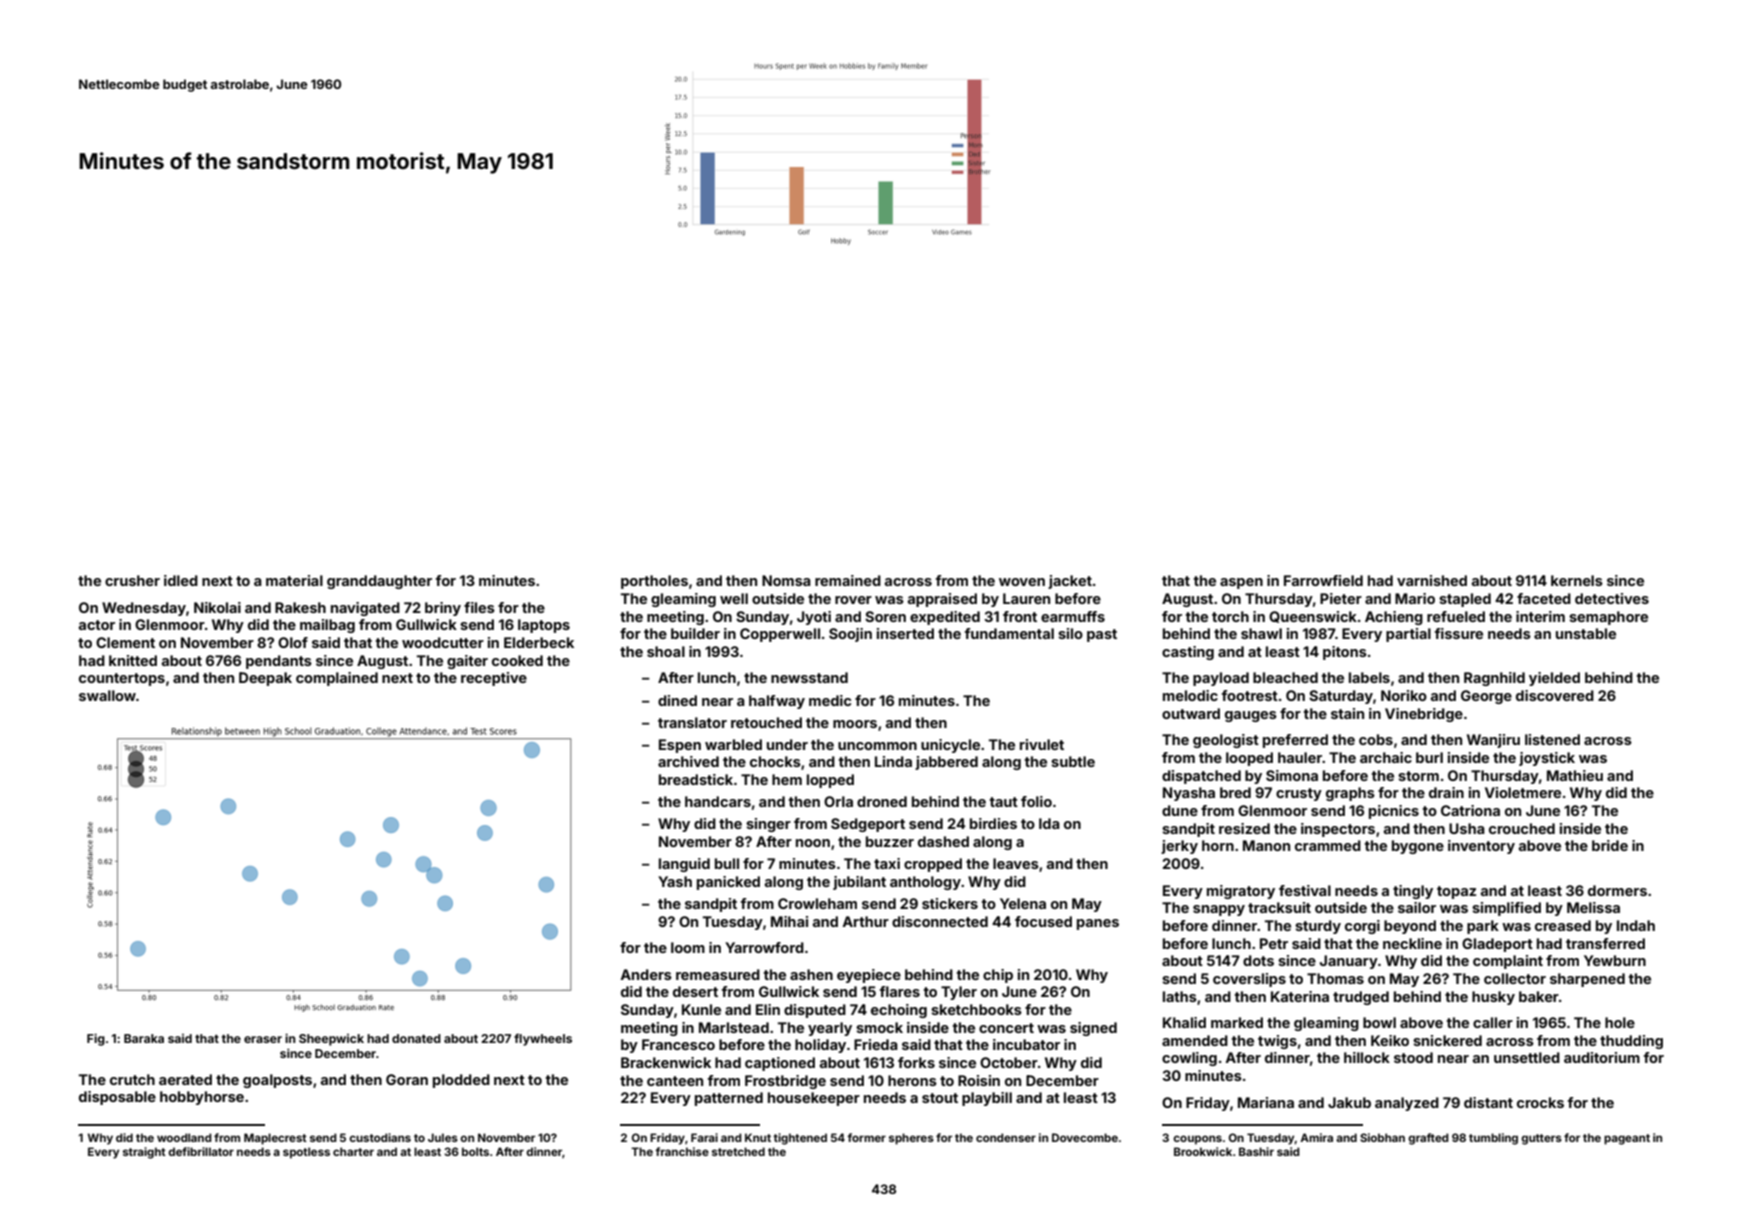 The image size is (1743, 1232). Describe the element at coordinates (97, 625) in the screenshot. I see `actor` at that location.
